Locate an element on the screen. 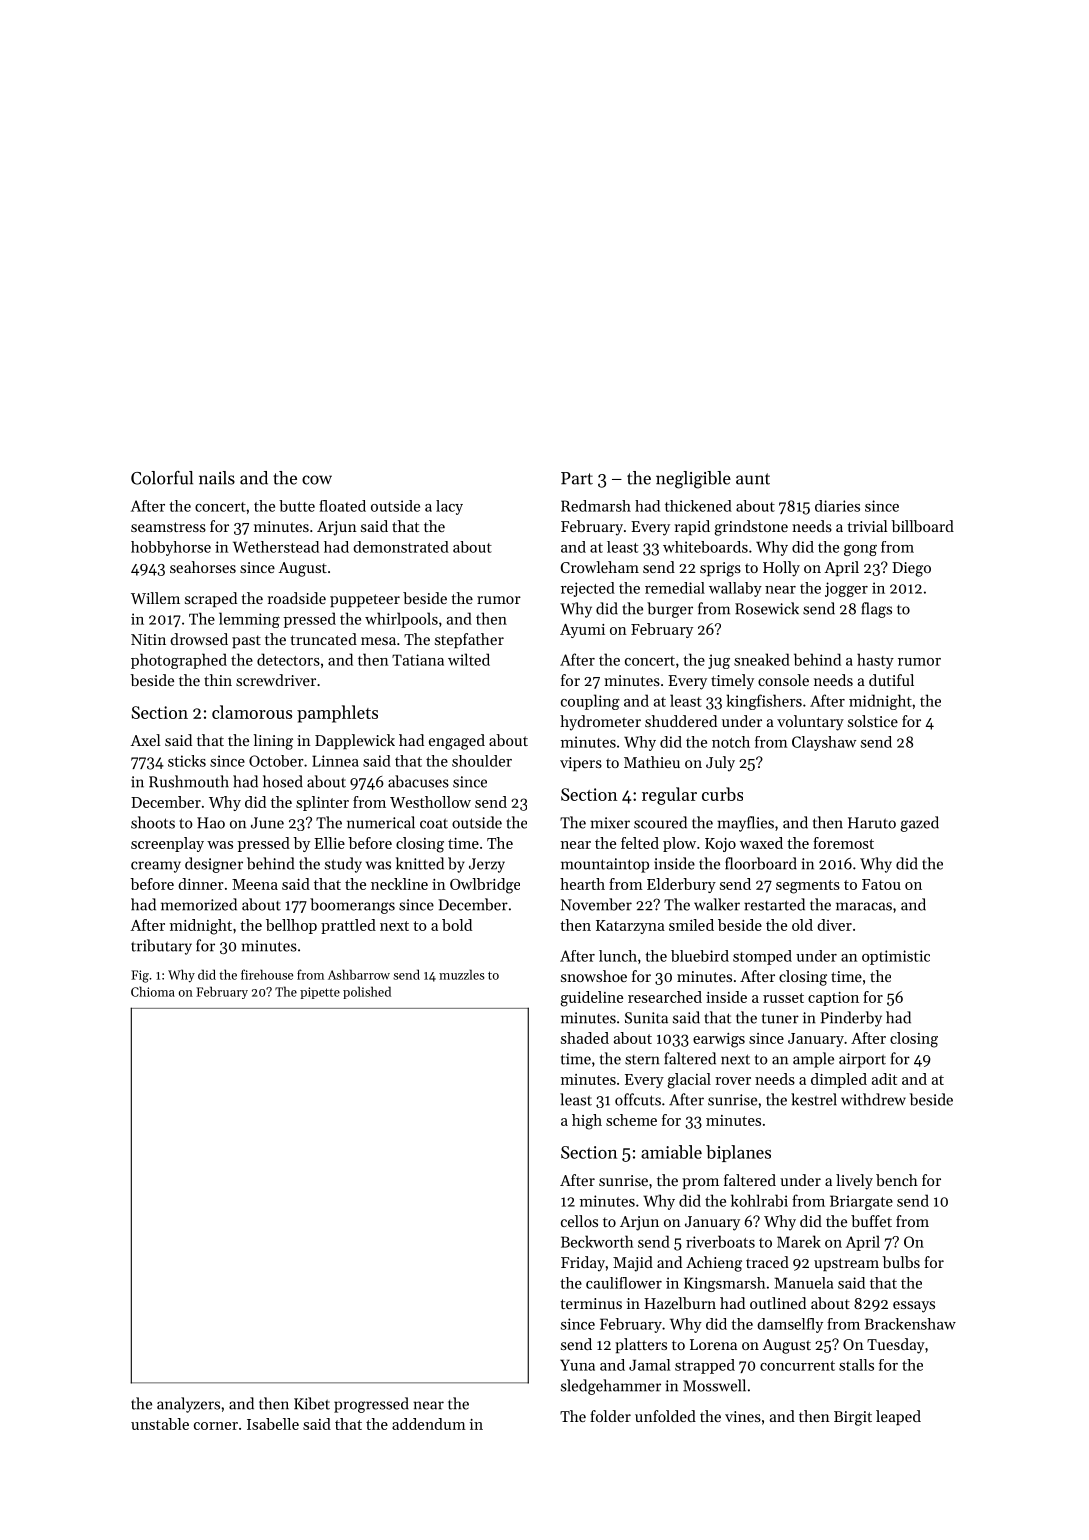  adit is located at coordinates (884, 1079).
